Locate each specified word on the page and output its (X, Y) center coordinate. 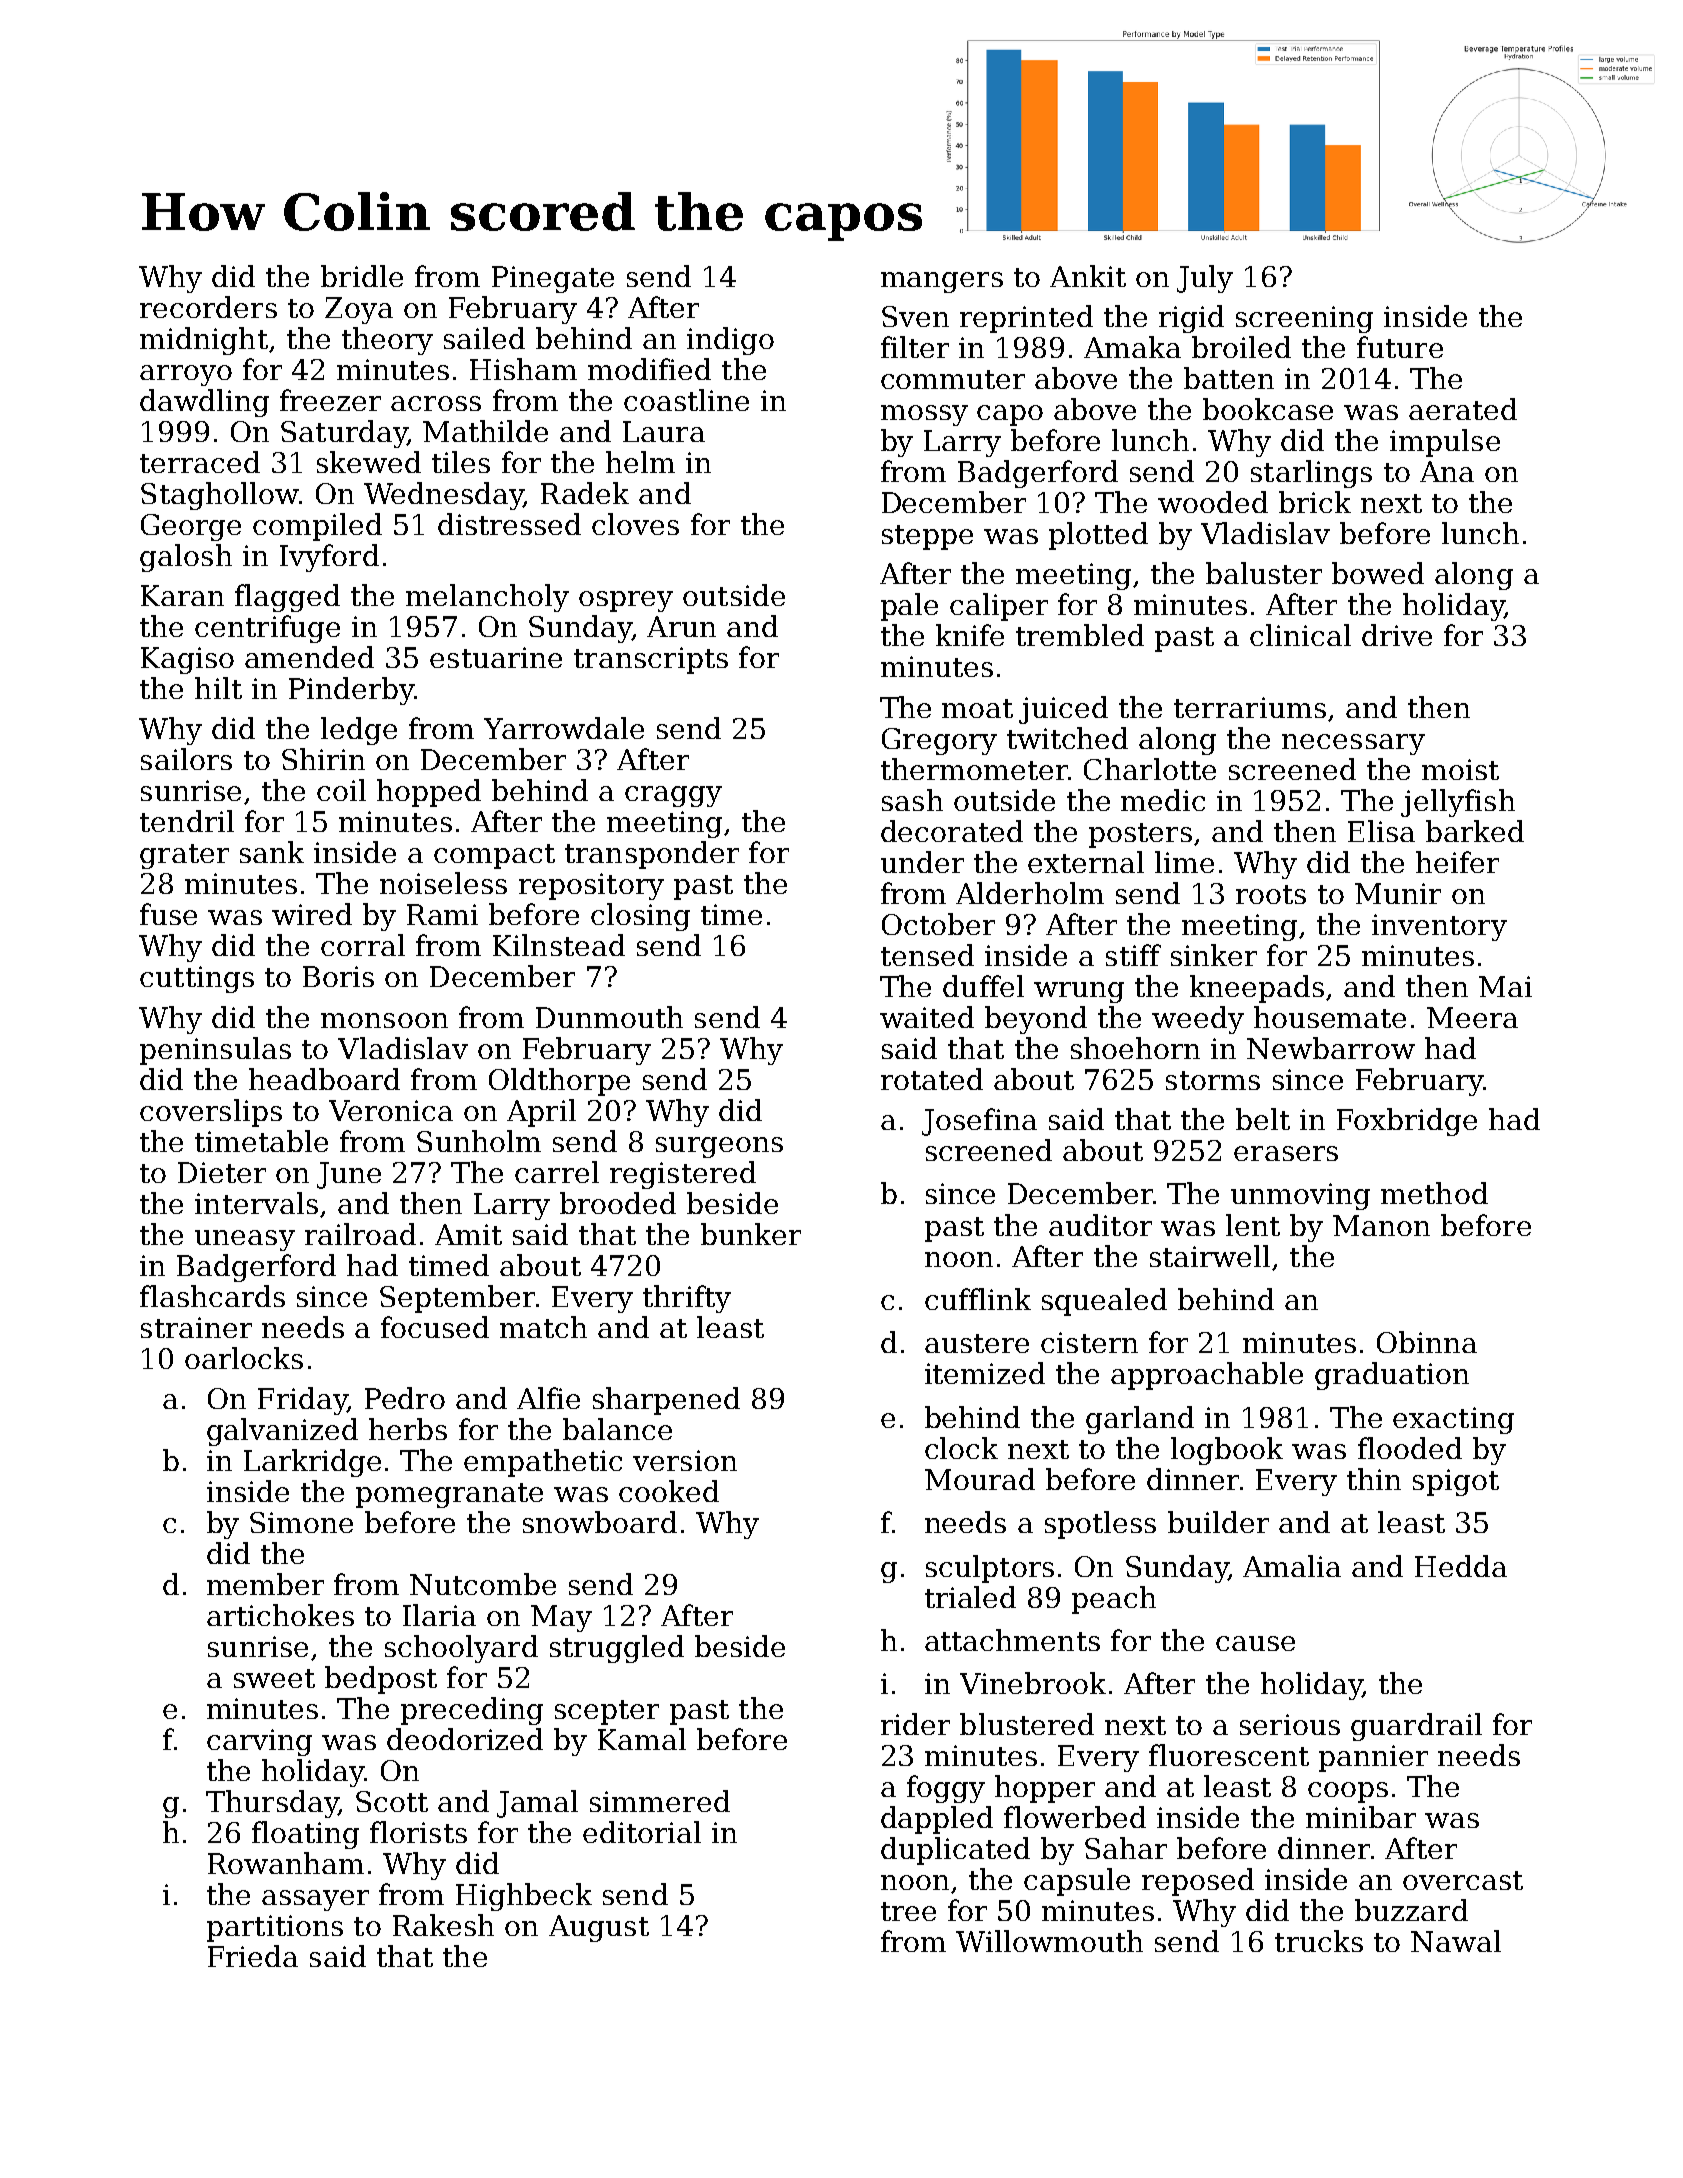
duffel (983, 986)
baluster (1264, 573)
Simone (301, 1522)
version (685, 1460)
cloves (635, 524)
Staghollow (220, 496)
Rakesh (443, 1925)
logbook (1227, 1451)
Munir (1398, 893)
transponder (652, 855)
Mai (1505, 986)
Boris (338, 976)
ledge (359, 731)
